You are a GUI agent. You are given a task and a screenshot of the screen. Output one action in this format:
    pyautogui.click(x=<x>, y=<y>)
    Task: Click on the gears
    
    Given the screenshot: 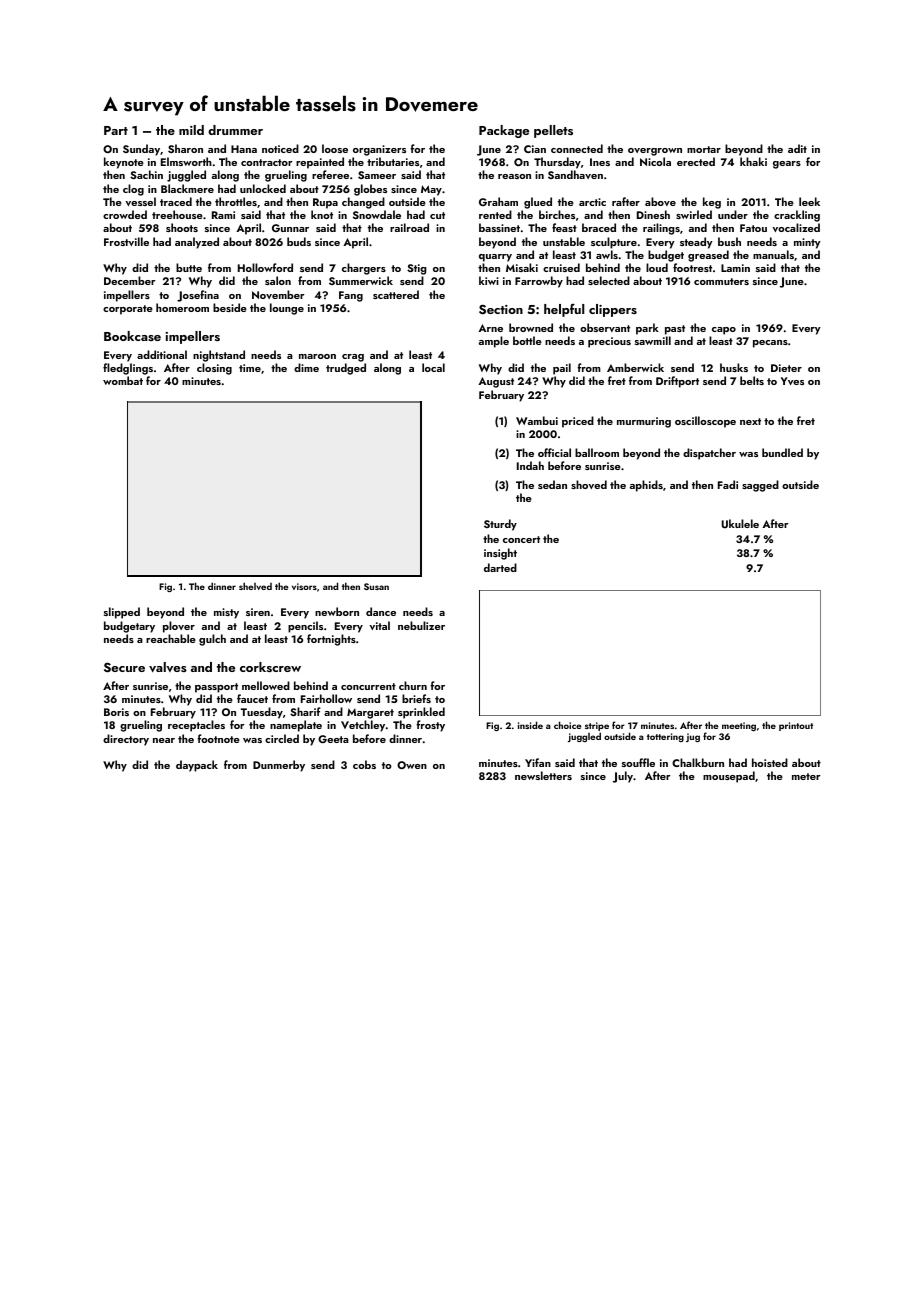 What is the action you would take?
    pyautogui.click(x=787, y=165)
